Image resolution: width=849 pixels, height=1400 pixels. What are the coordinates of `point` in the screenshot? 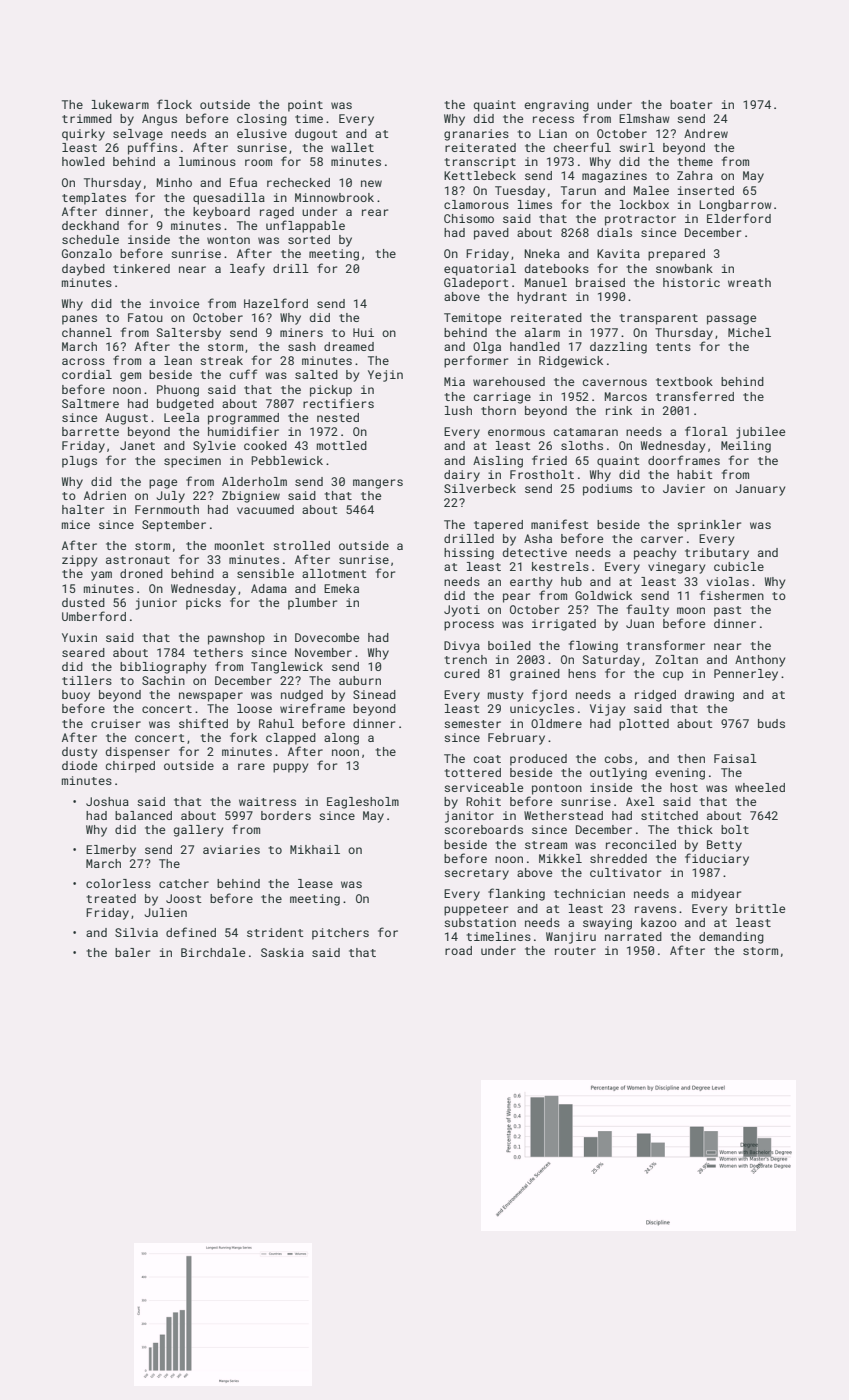 It's located at (305, 106).
